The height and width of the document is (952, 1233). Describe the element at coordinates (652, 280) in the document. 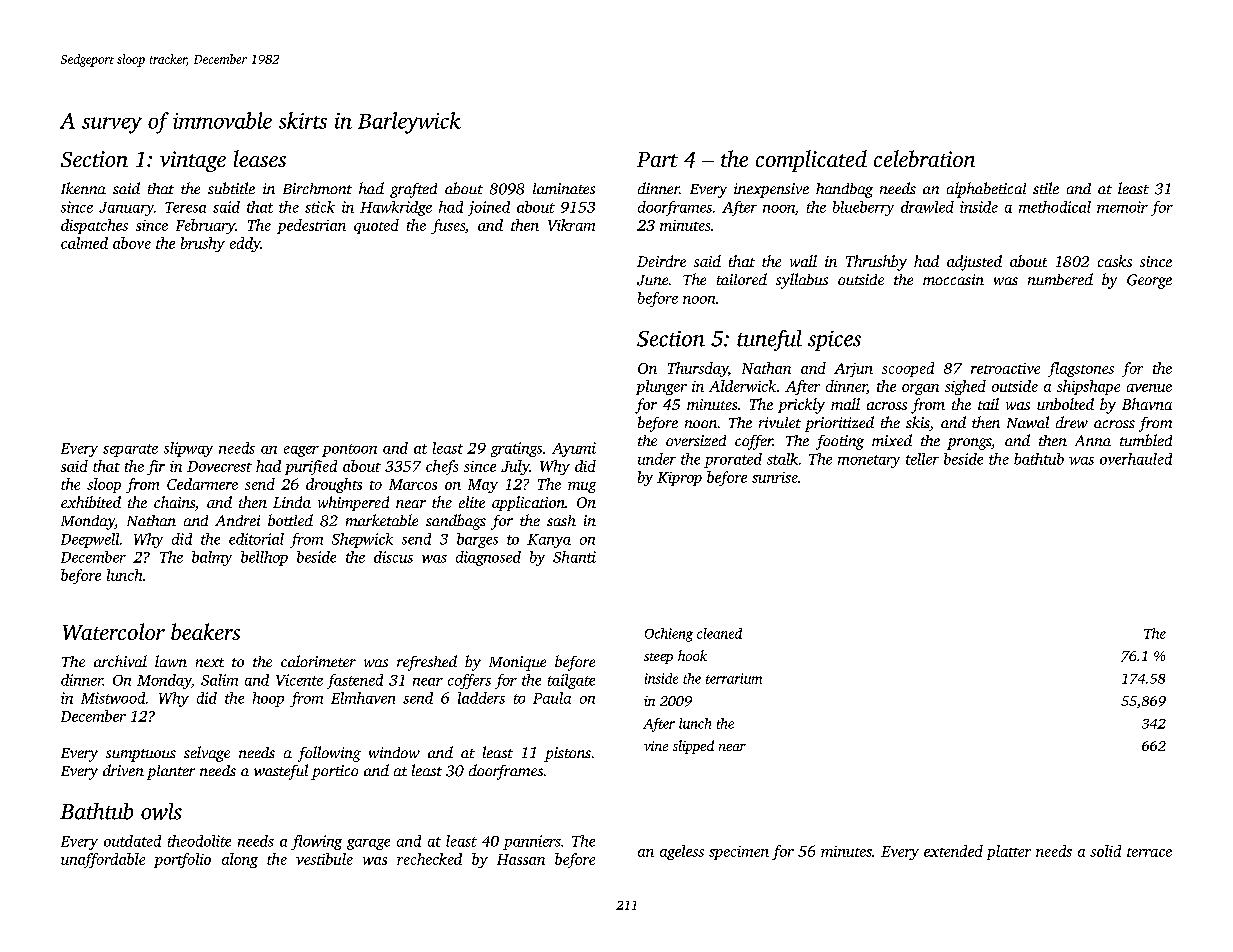

I see `June` at that location.
